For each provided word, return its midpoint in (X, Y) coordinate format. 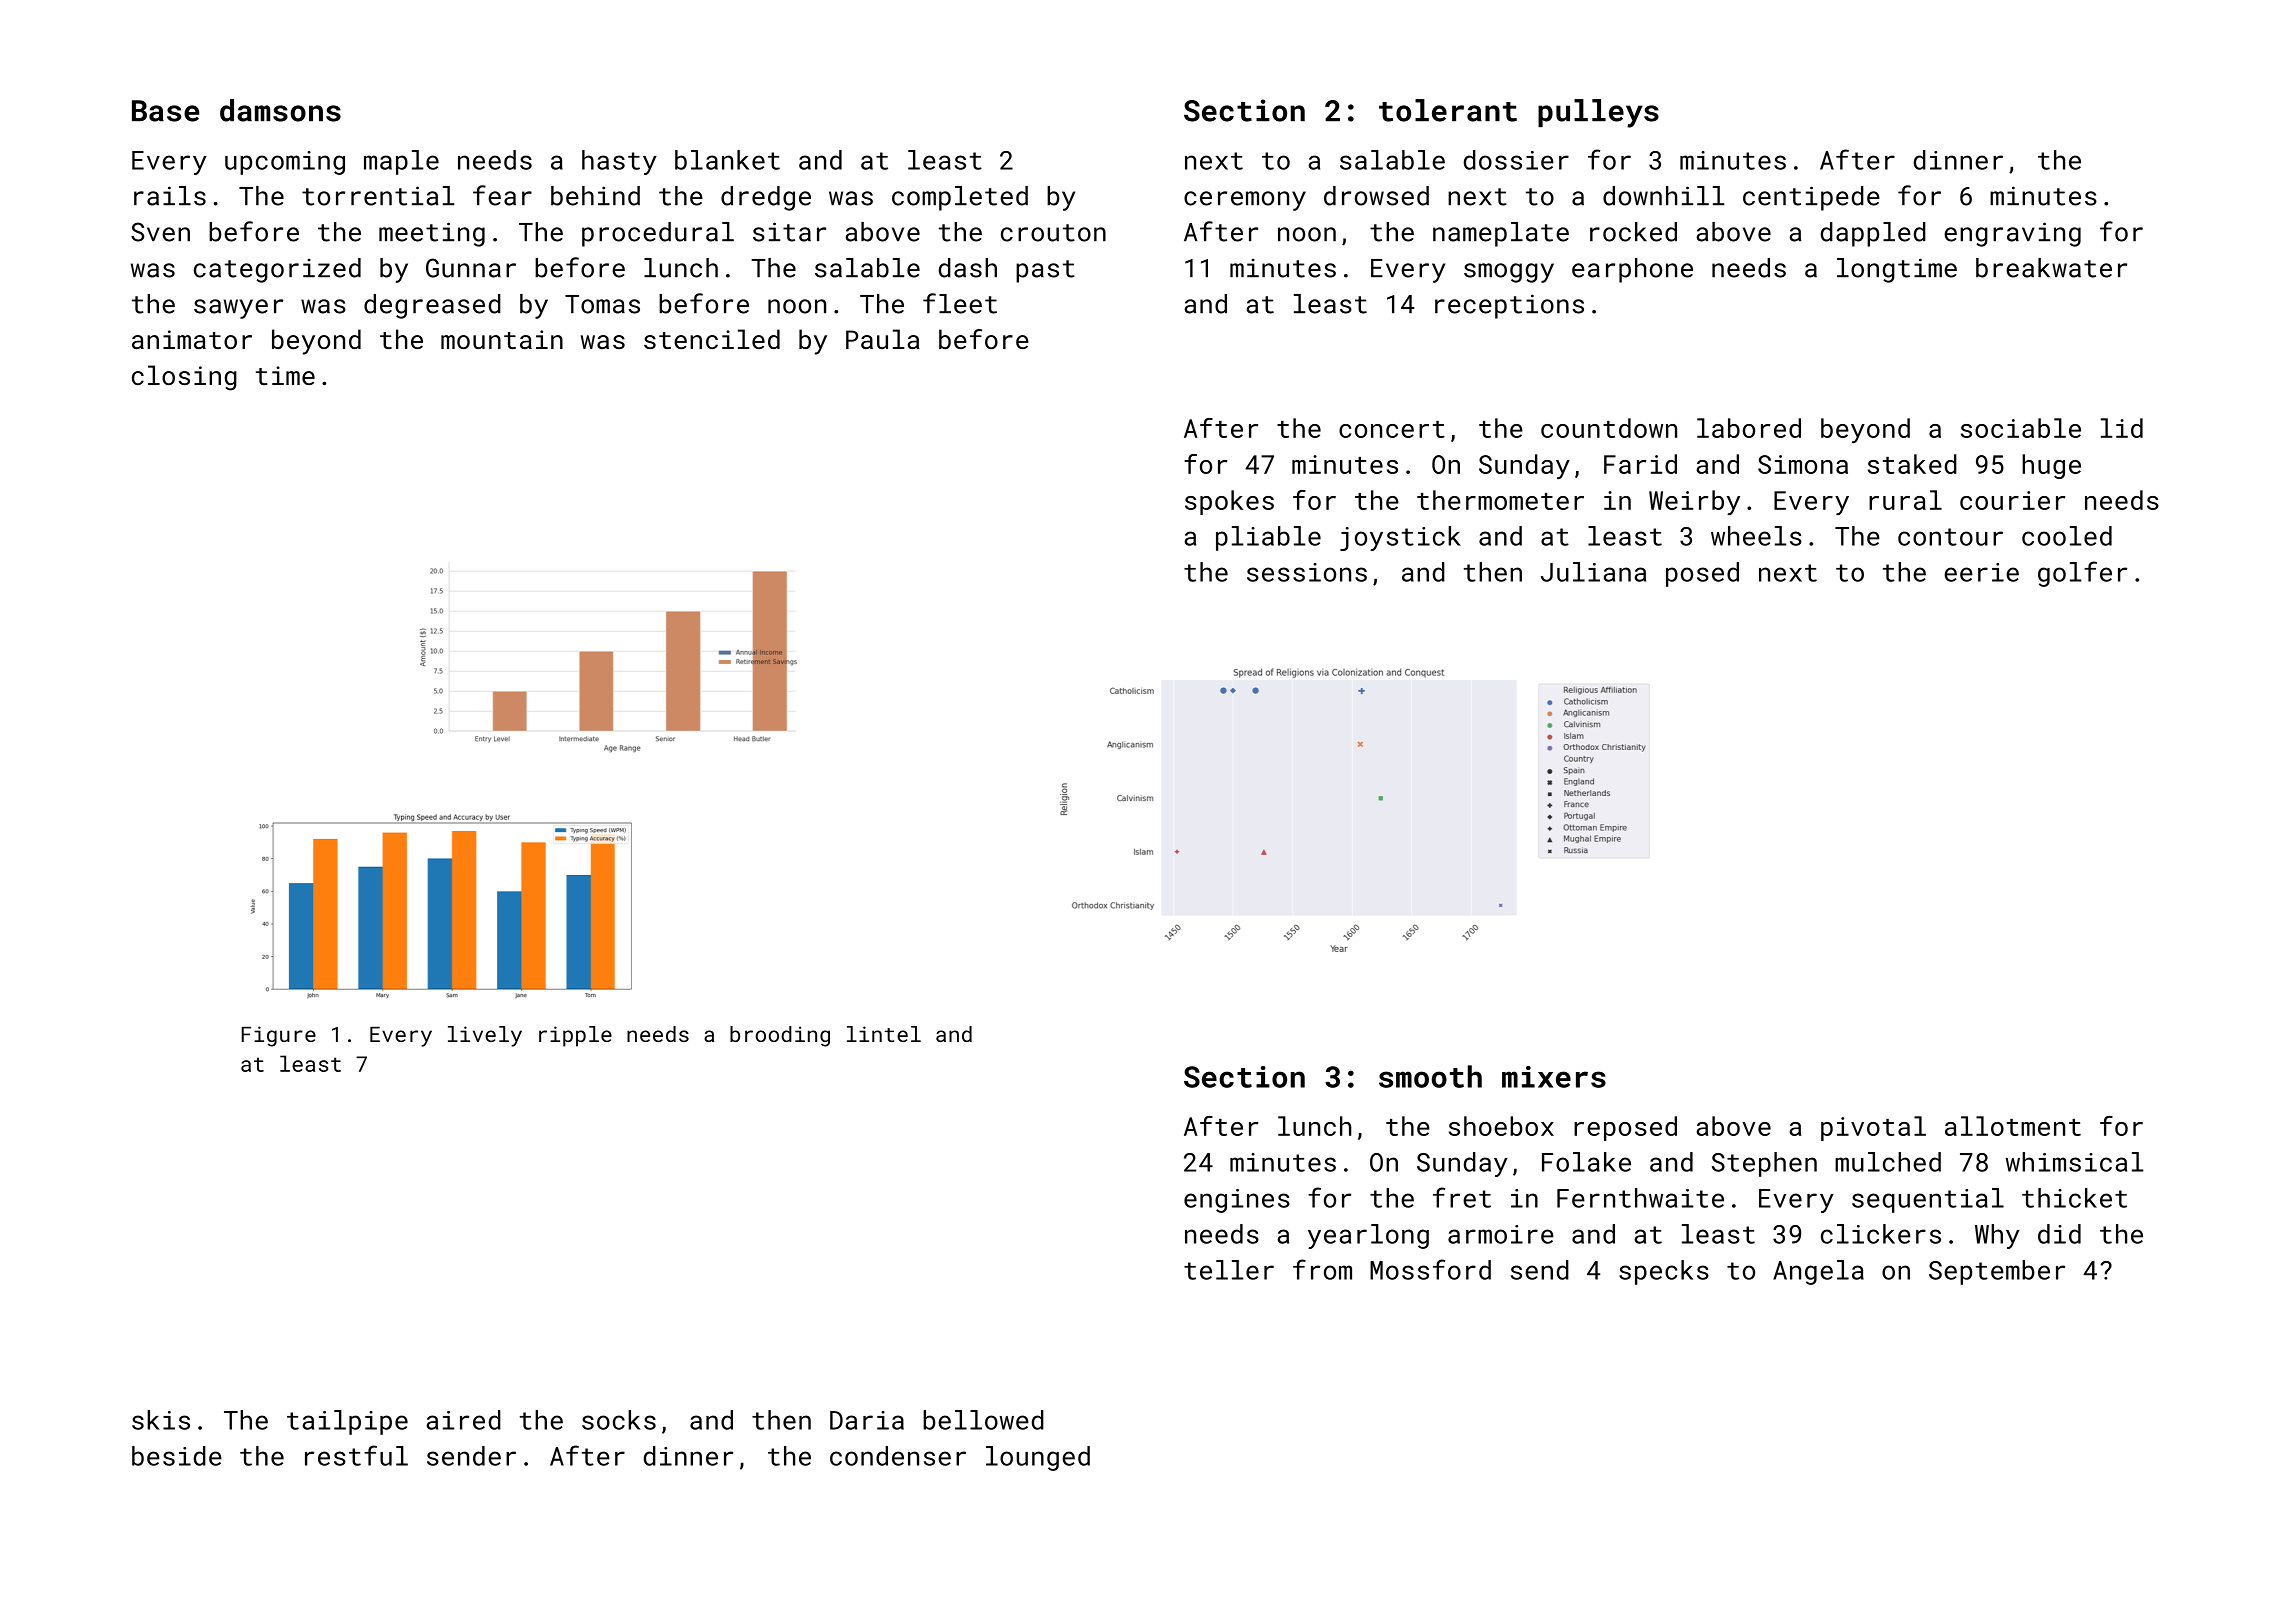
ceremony (1245, 201)
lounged (1038, 1458)
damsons (280, 110)
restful (356, 1455)
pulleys (1598, 113)
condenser (898, 1456)
